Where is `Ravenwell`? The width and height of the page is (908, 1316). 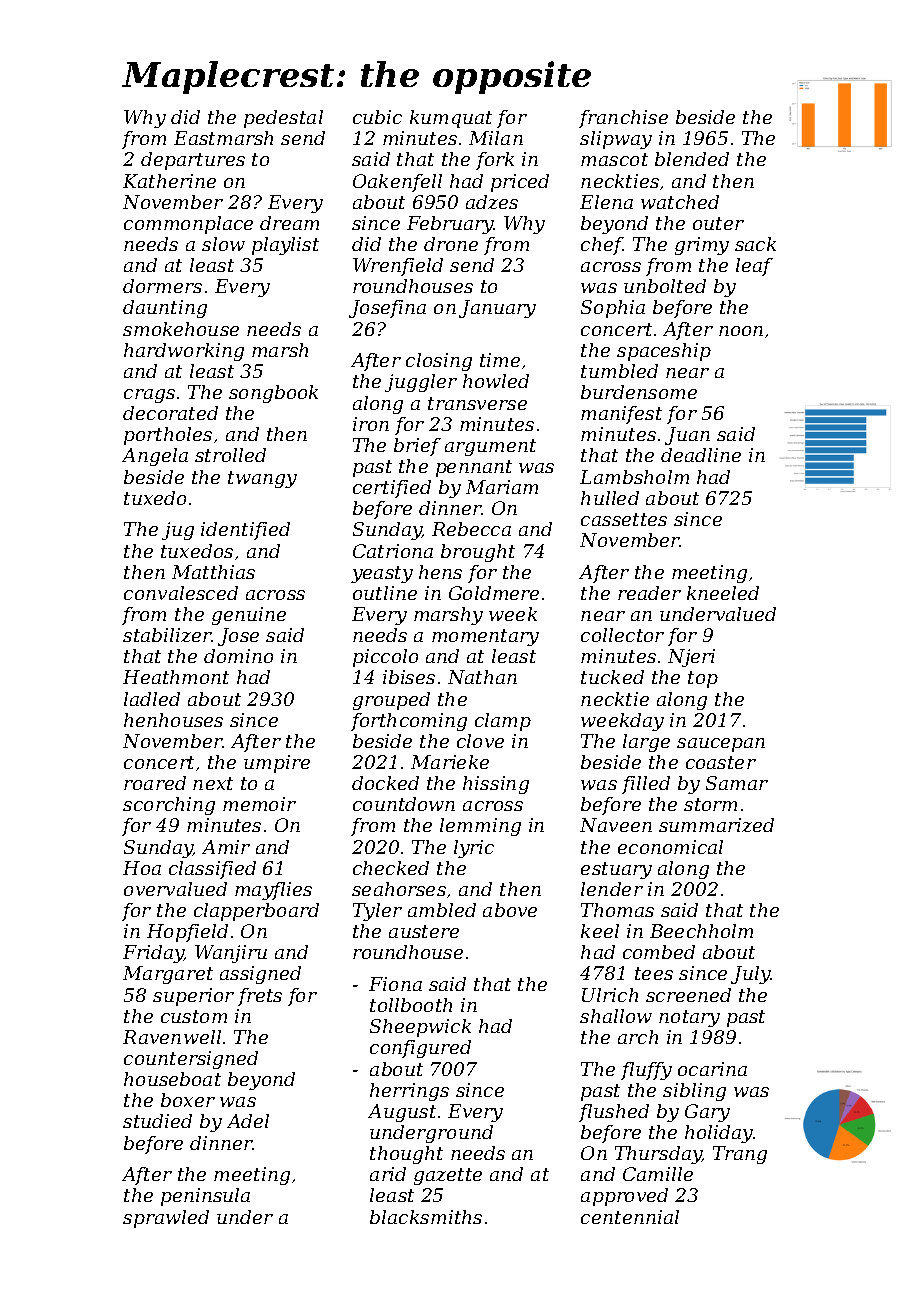
Ravenwell is located at coordinates (172, 1037).
